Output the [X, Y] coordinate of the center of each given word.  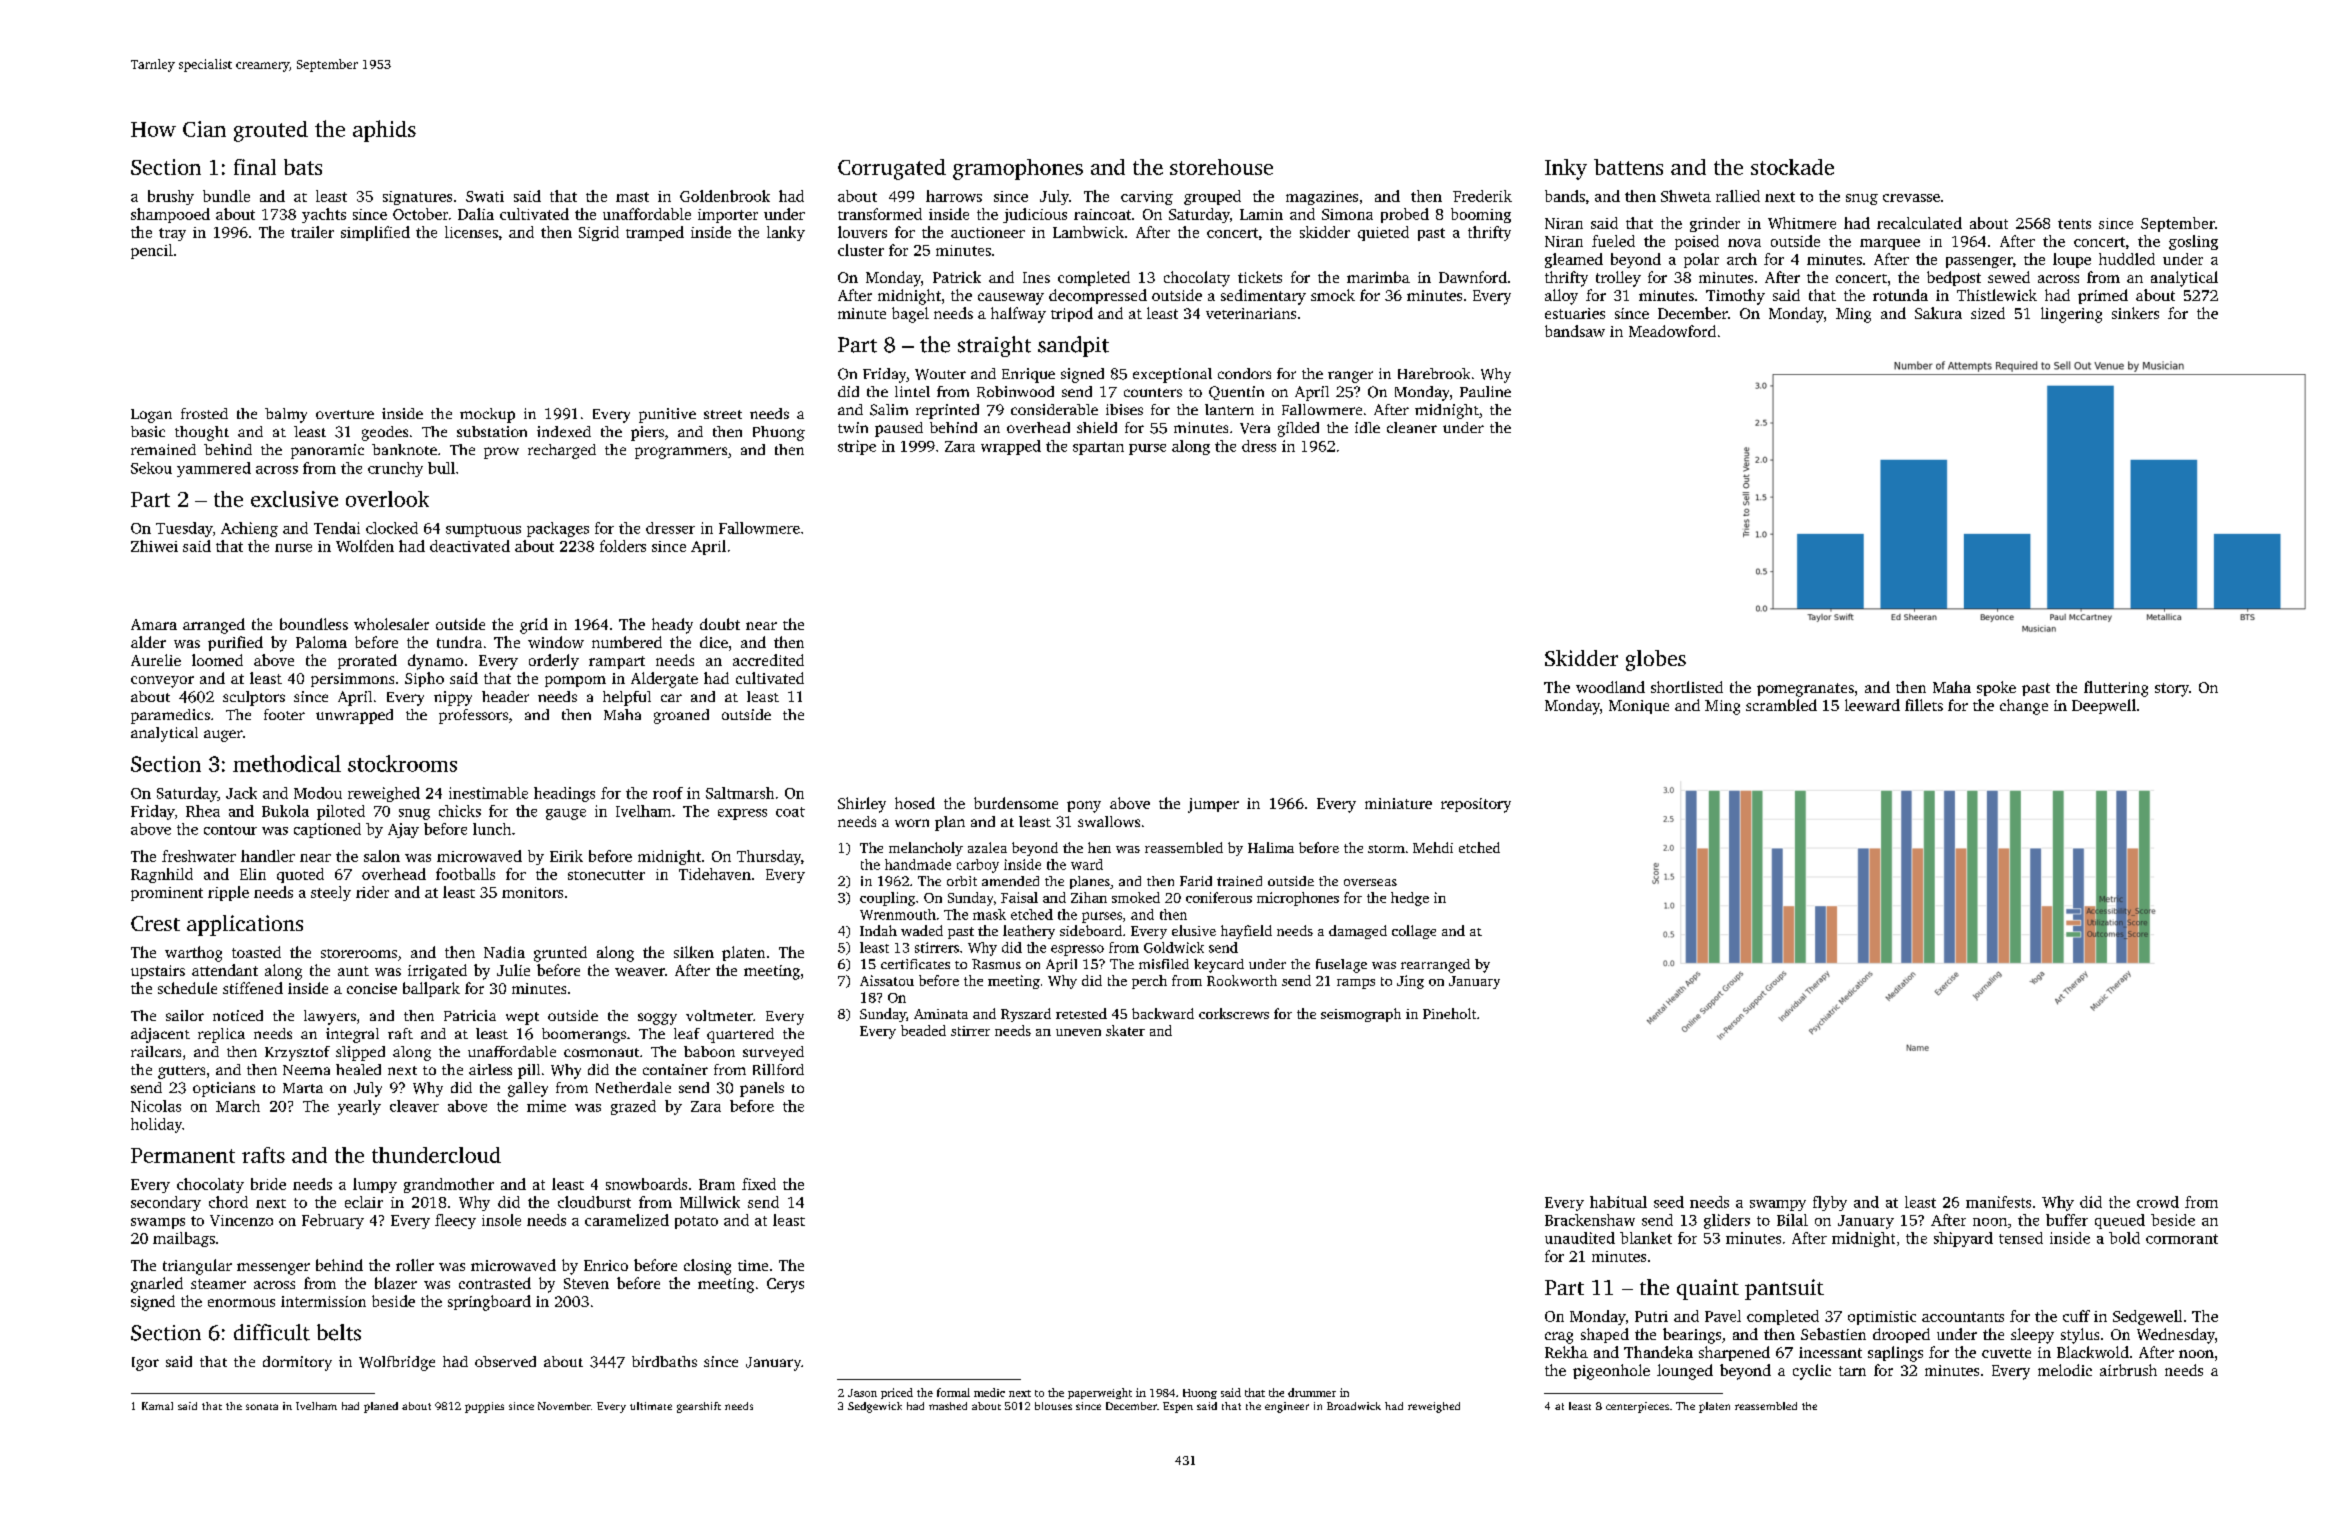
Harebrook [1434, 373]
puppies [484, 1407]
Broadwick [1354, 1406]
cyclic [1812, 1372]
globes [1656, 660]
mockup [487, 415]
